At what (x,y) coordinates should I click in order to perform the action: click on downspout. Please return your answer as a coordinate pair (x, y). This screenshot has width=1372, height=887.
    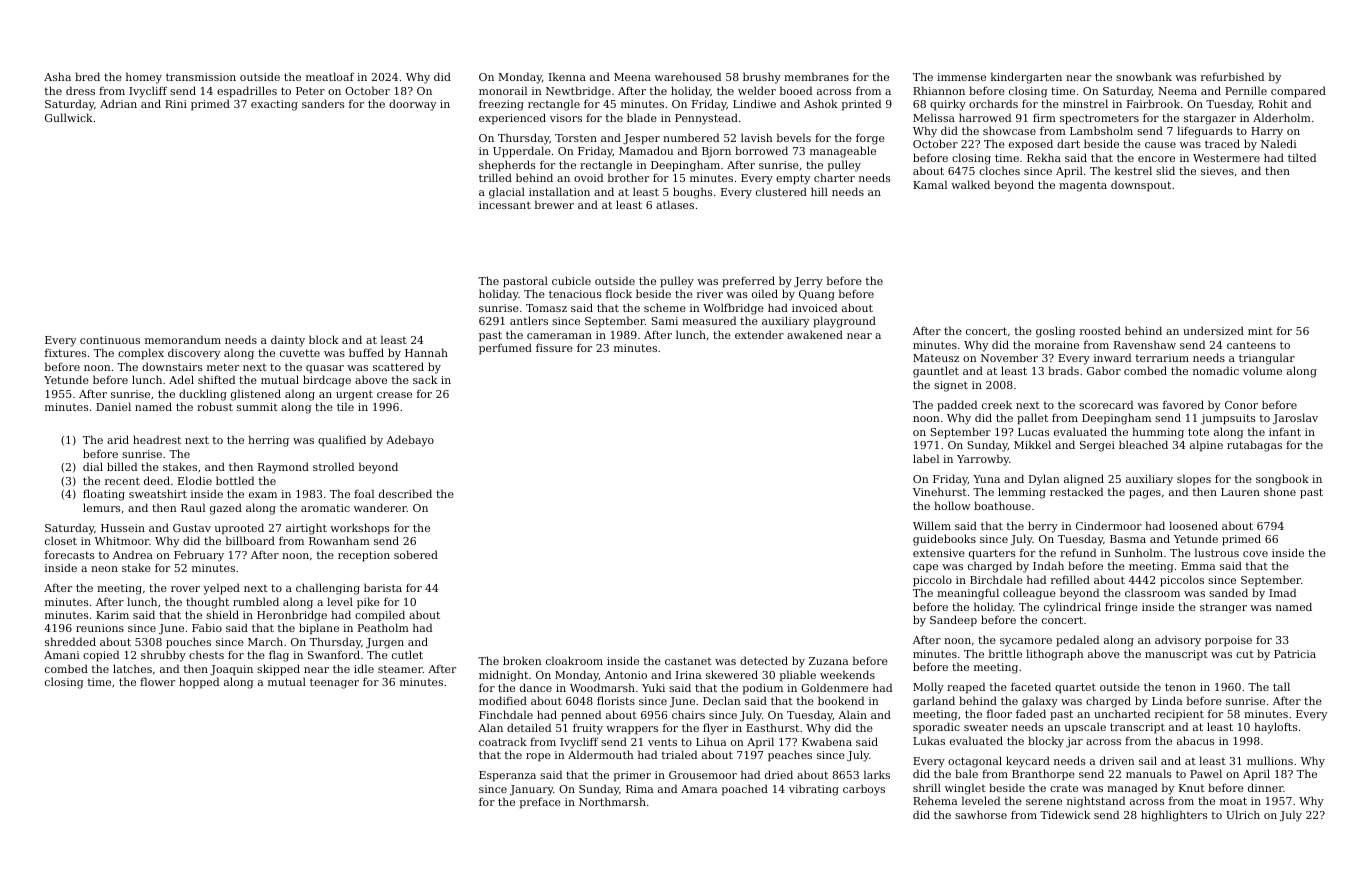
    Looking at the image, I should click on (1141, 186).
